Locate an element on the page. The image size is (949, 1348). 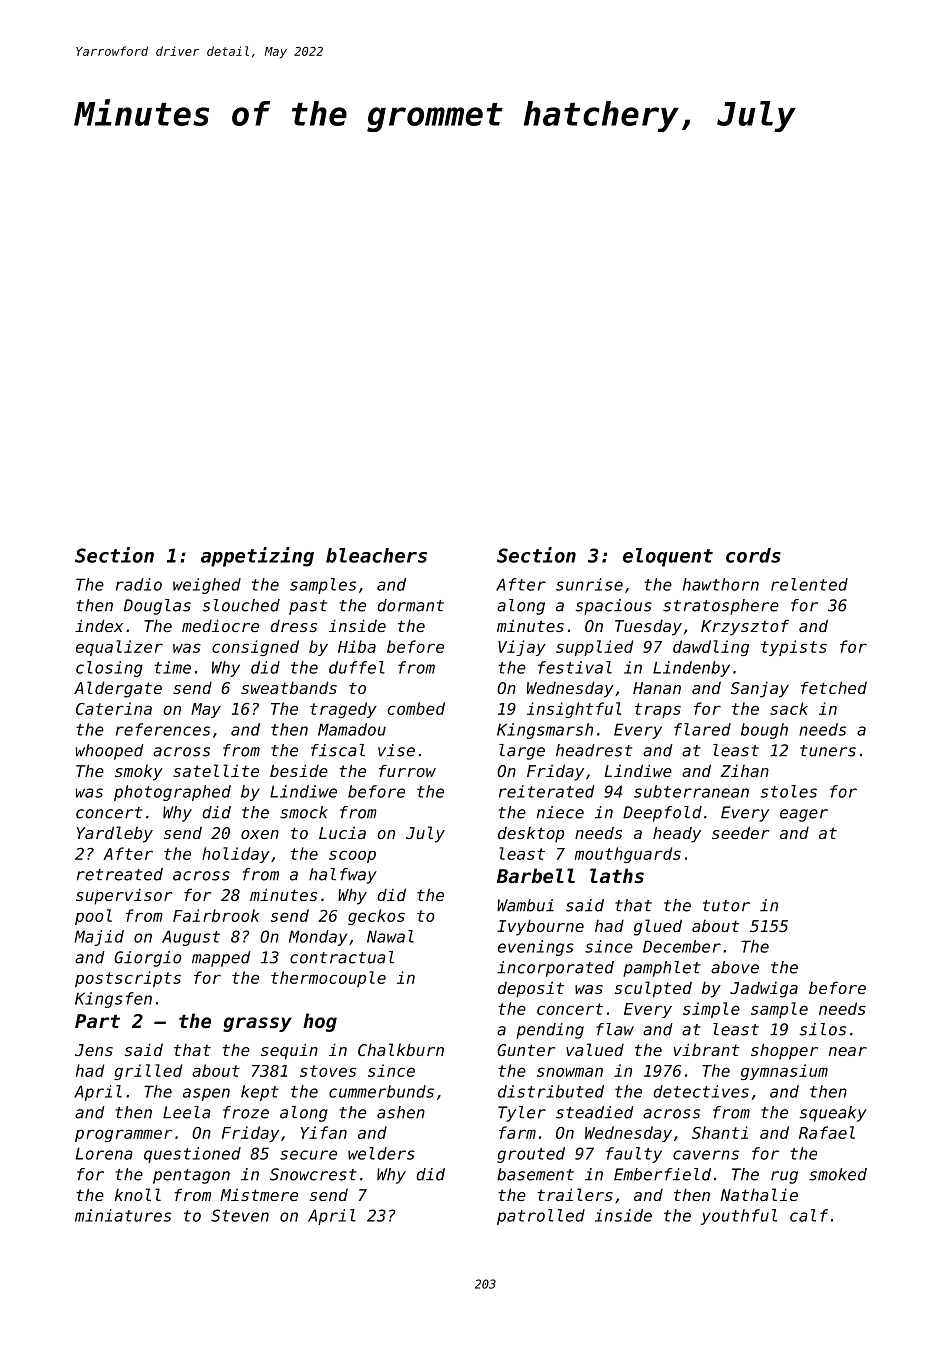
Yardleby is located at coordinates (115, 834).
